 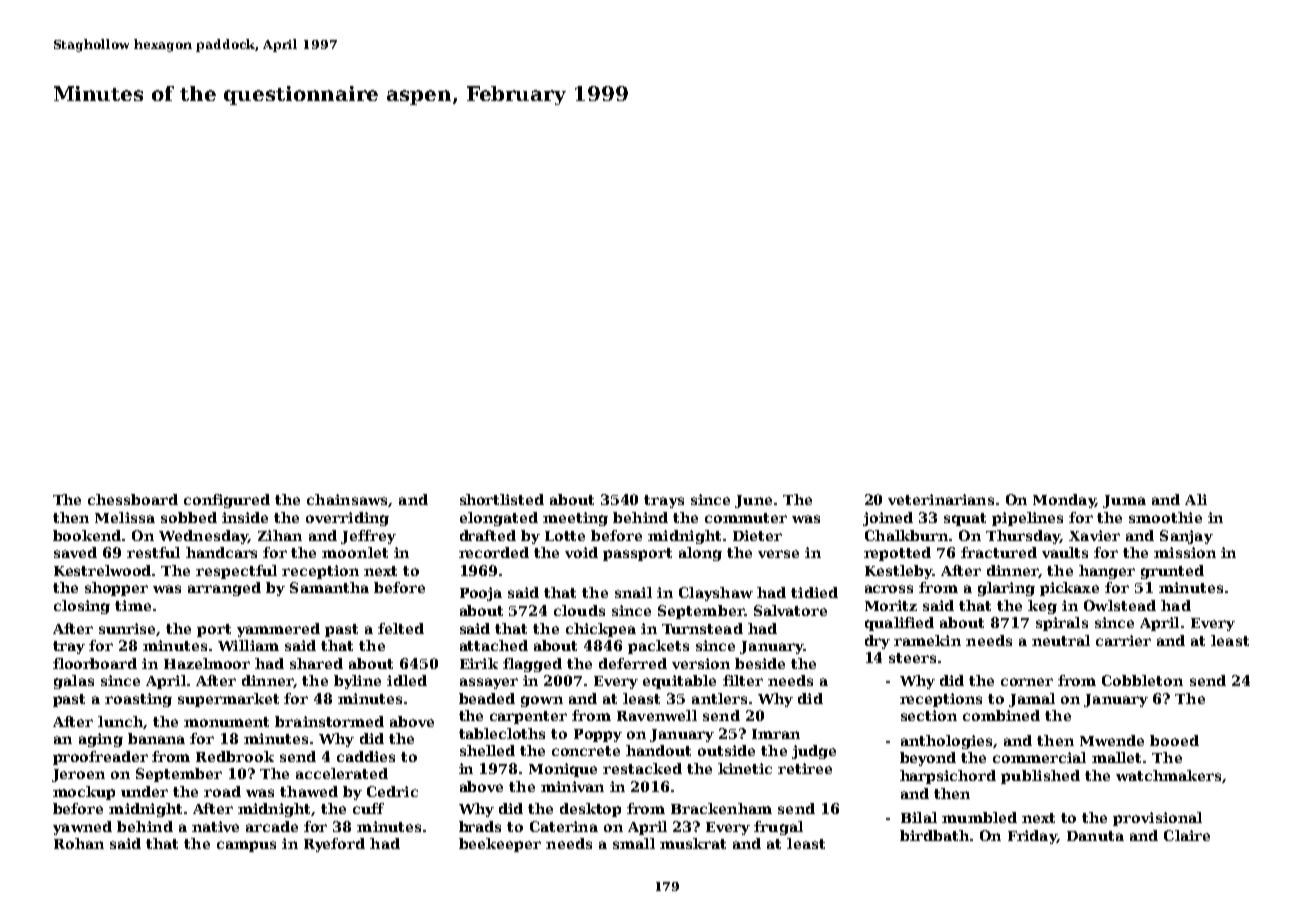 What do you see at coordinates (1042, 607) in the screenshot?
I see `keg` at bounding box center [1042, 607].
